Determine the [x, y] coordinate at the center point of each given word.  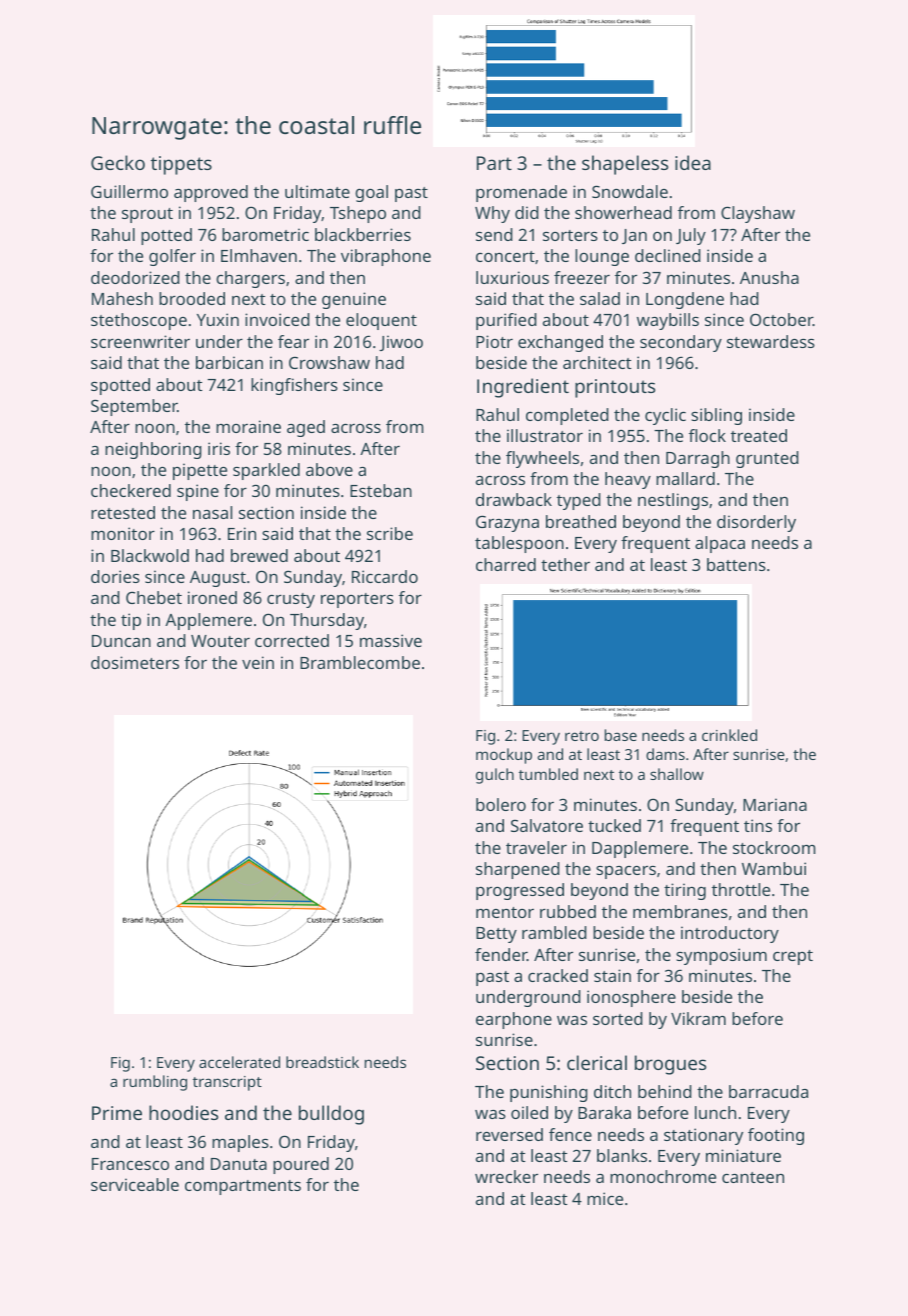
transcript [227, 1083]
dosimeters [135, 662]
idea [693, 162]
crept [793, 957]
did [527, 212]
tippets [181, 165]
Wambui [774, 868]
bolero [501, 804]
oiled [529, 1112]
